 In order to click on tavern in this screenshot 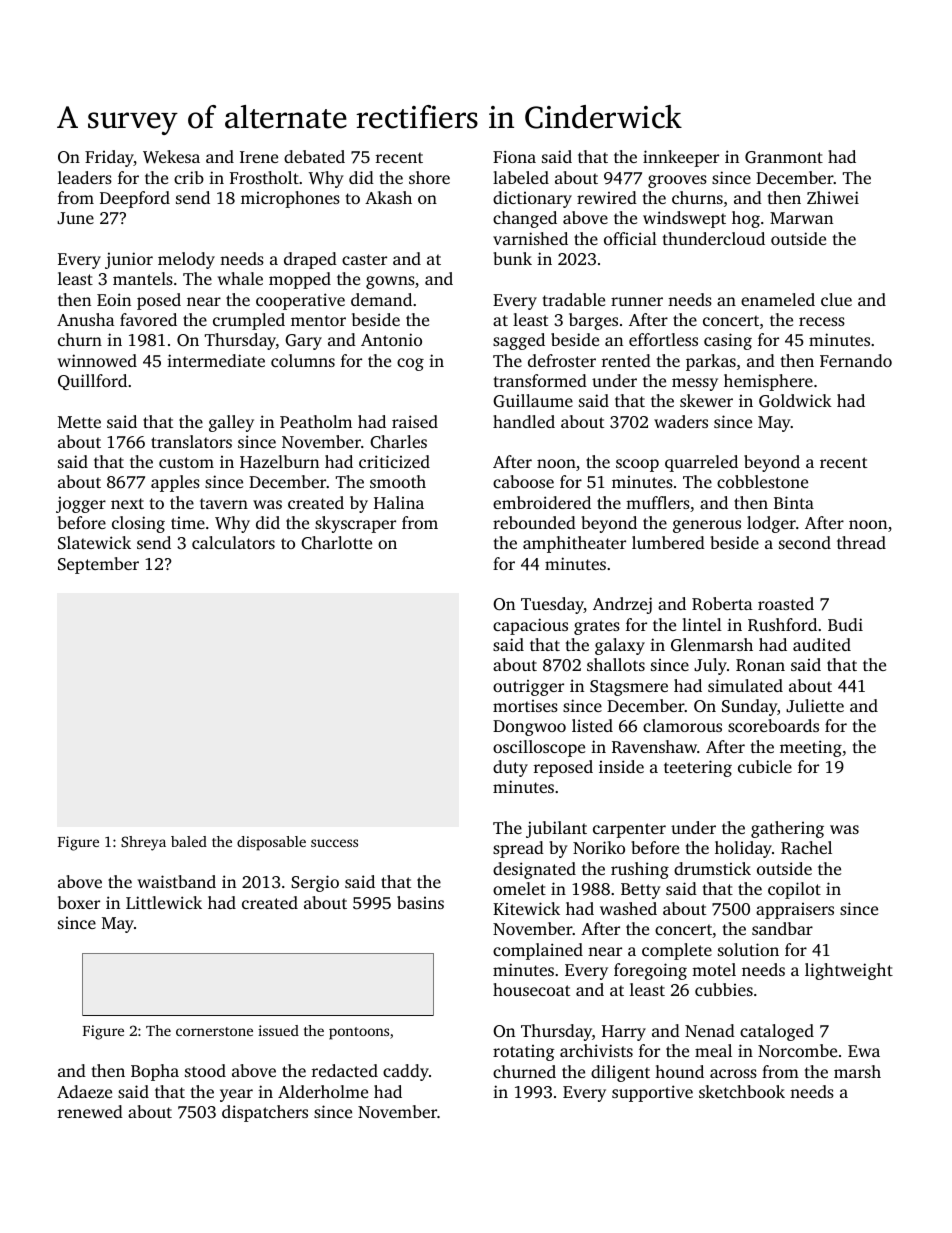, I will do `click(224, 503)`.
